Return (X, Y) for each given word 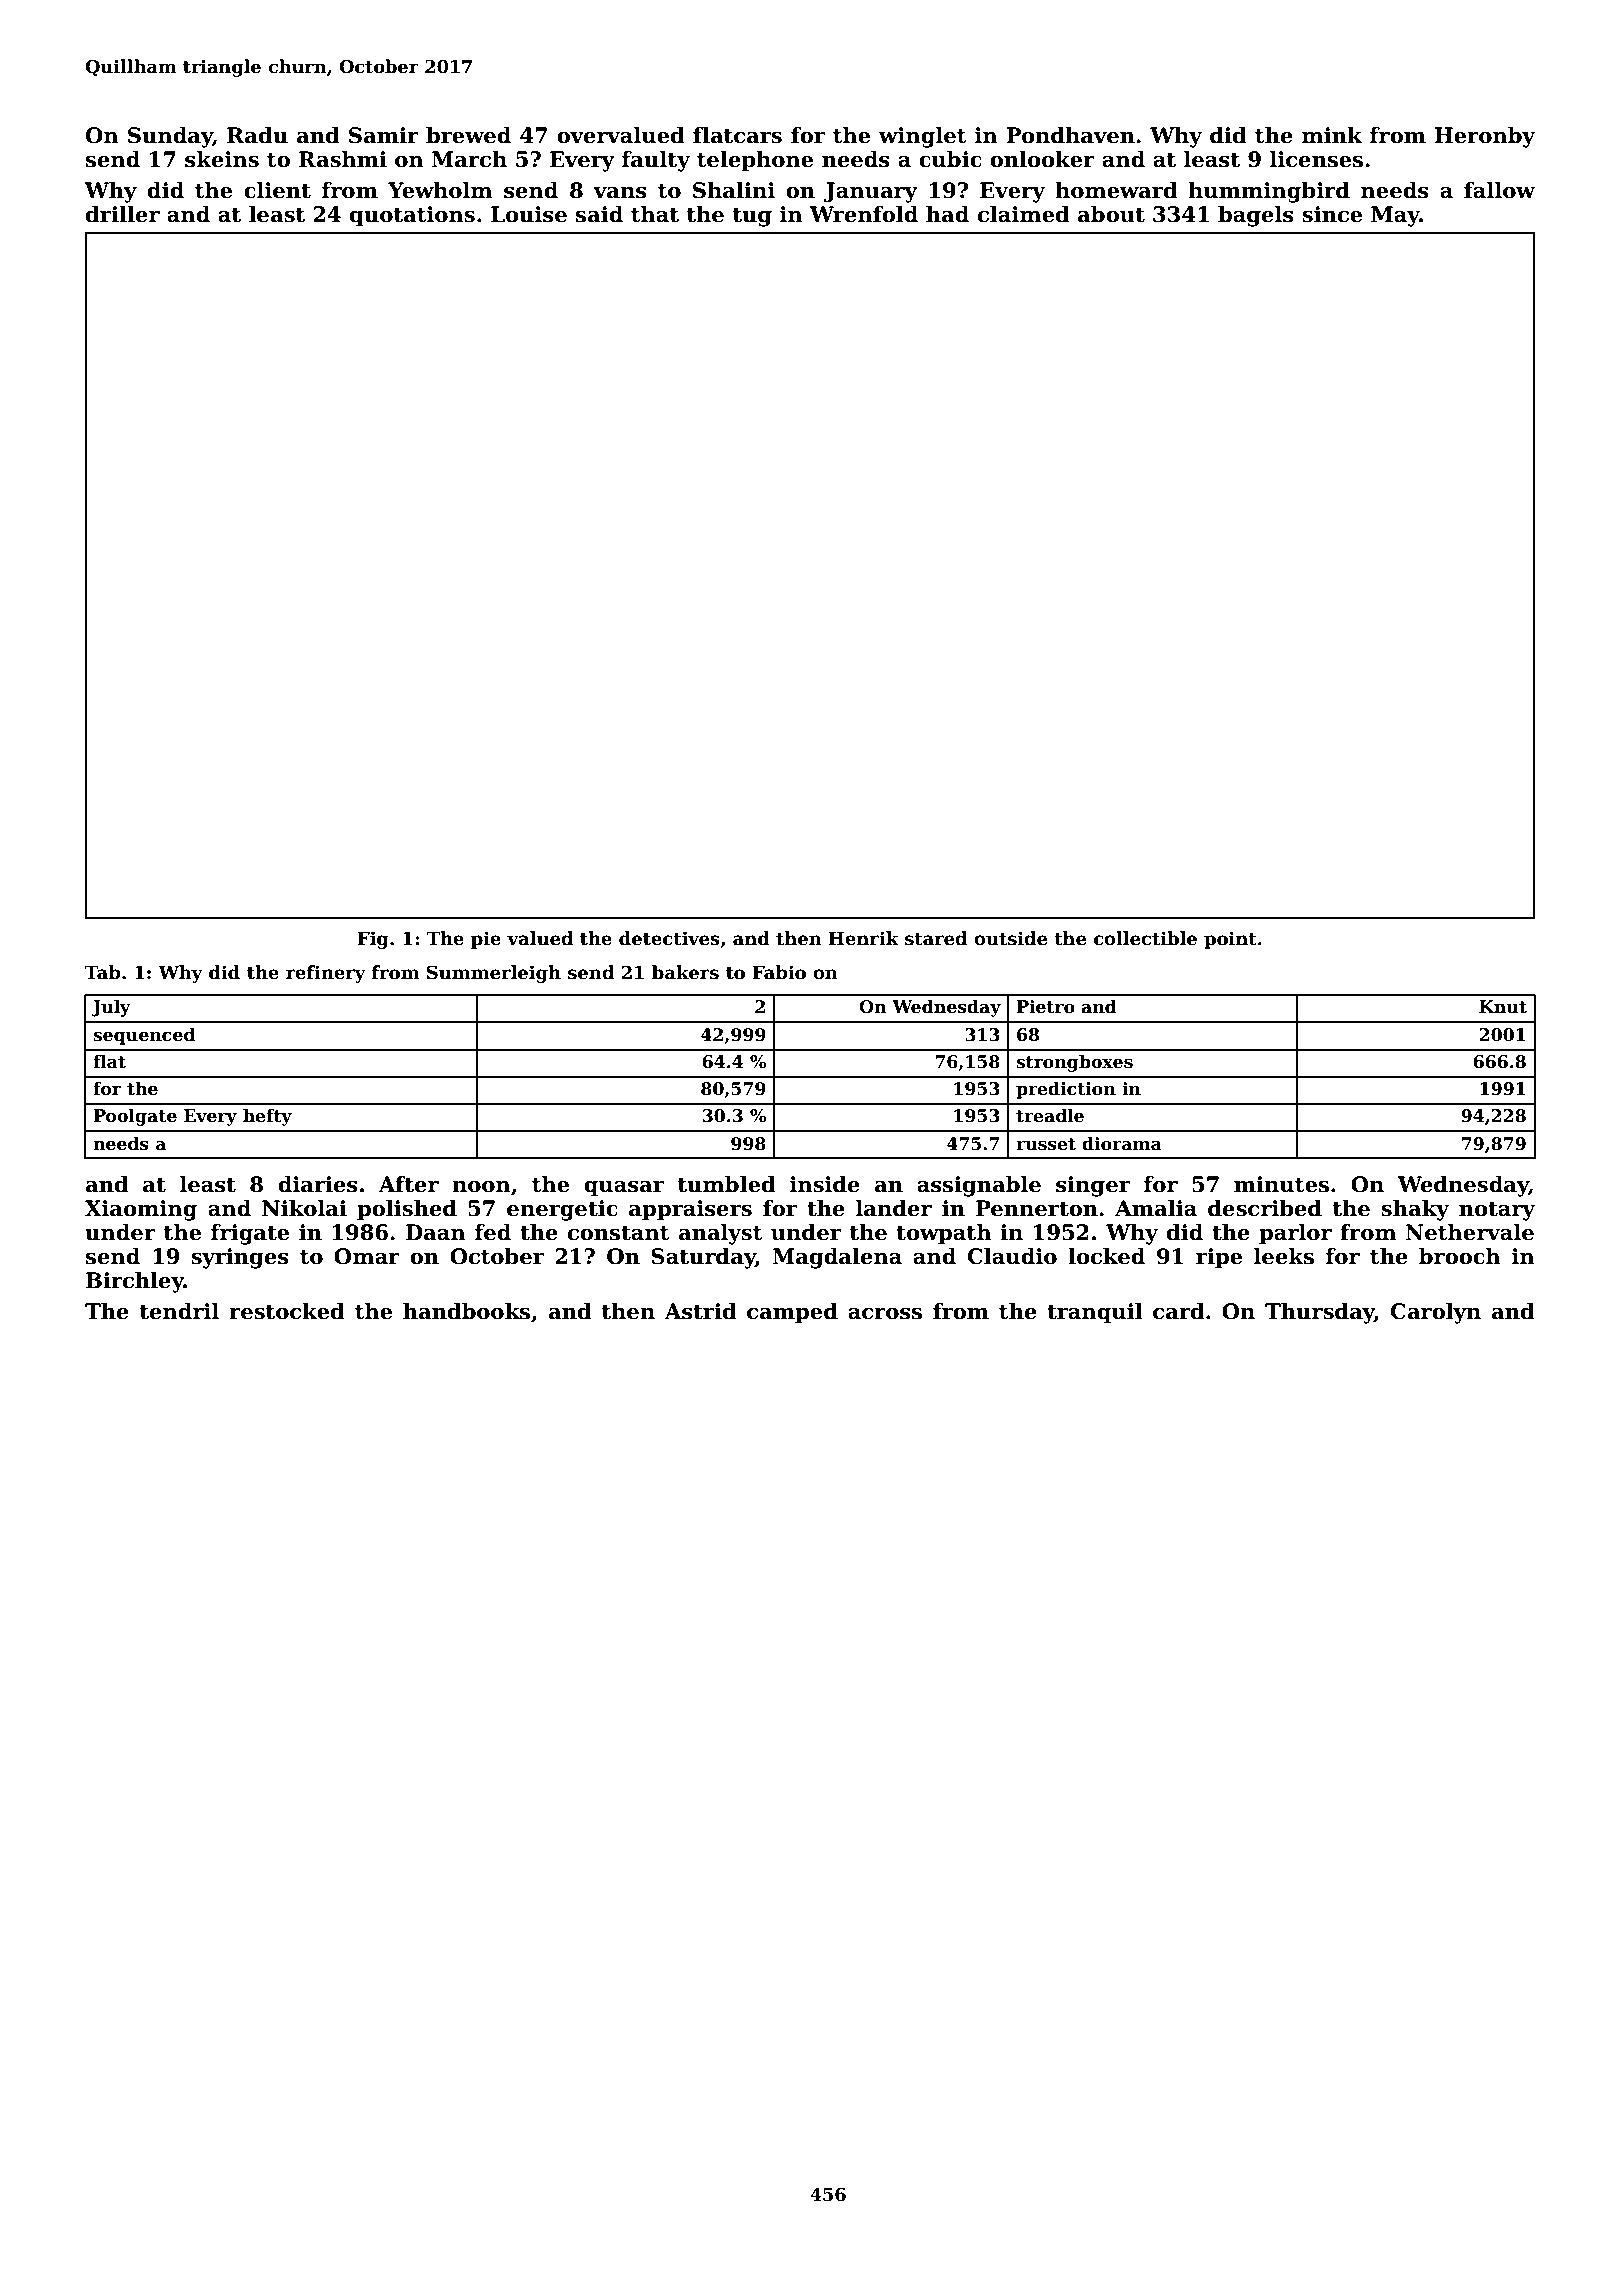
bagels (1256, 216)
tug (752, 217)
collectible (1145, 938)
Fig (373, 940)
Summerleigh (494, 974)
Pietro (1045, 1007)
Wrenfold (864, 214)
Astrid (700, 1311)
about (1111, 214)
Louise (529, 214)
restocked (287, 1311)
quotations (412, 216)
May (1395, 216)
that (655, 214)
